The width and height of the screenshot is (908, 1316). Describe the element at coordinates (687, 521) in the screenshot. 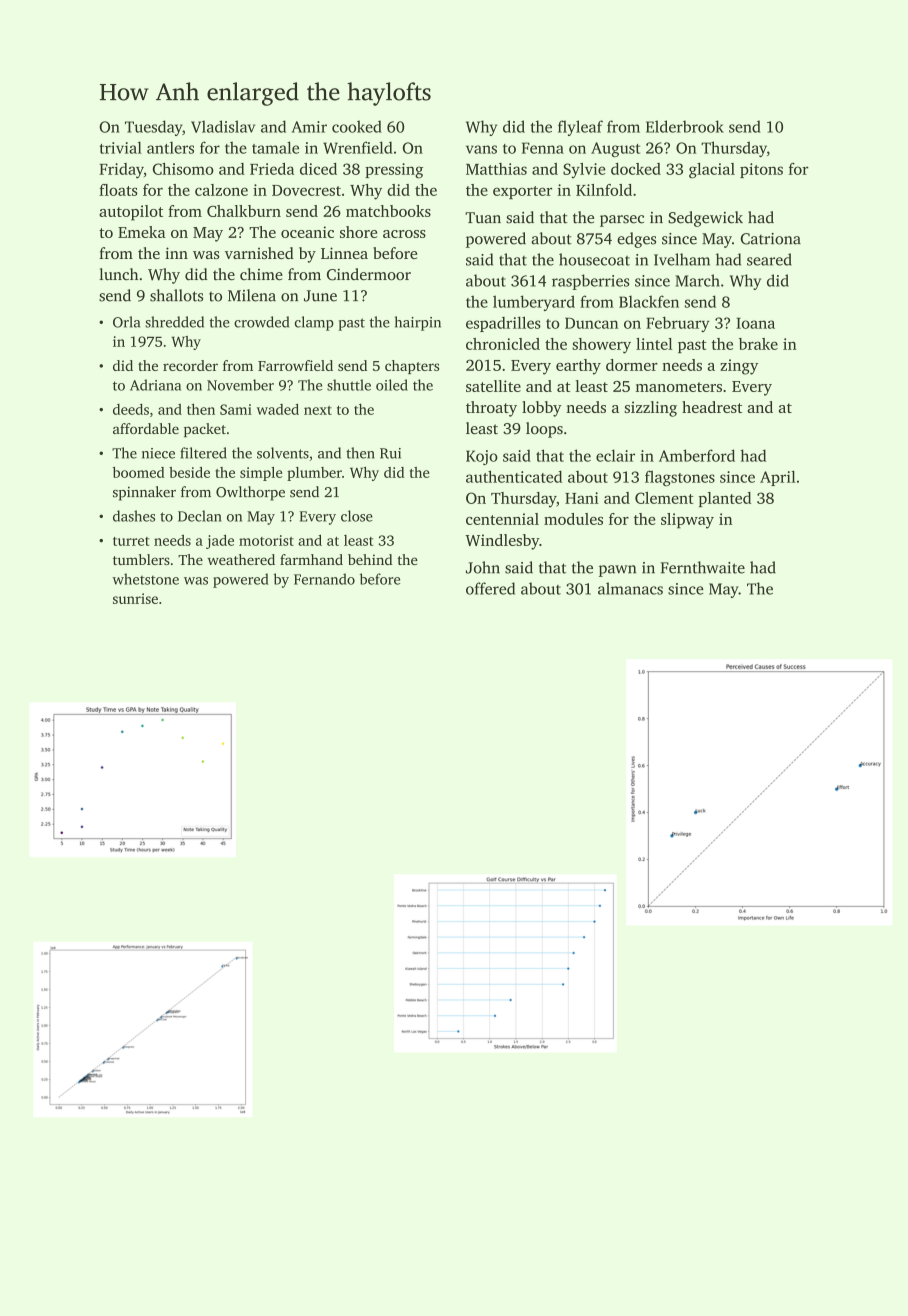

I see `slipway` at that location.
